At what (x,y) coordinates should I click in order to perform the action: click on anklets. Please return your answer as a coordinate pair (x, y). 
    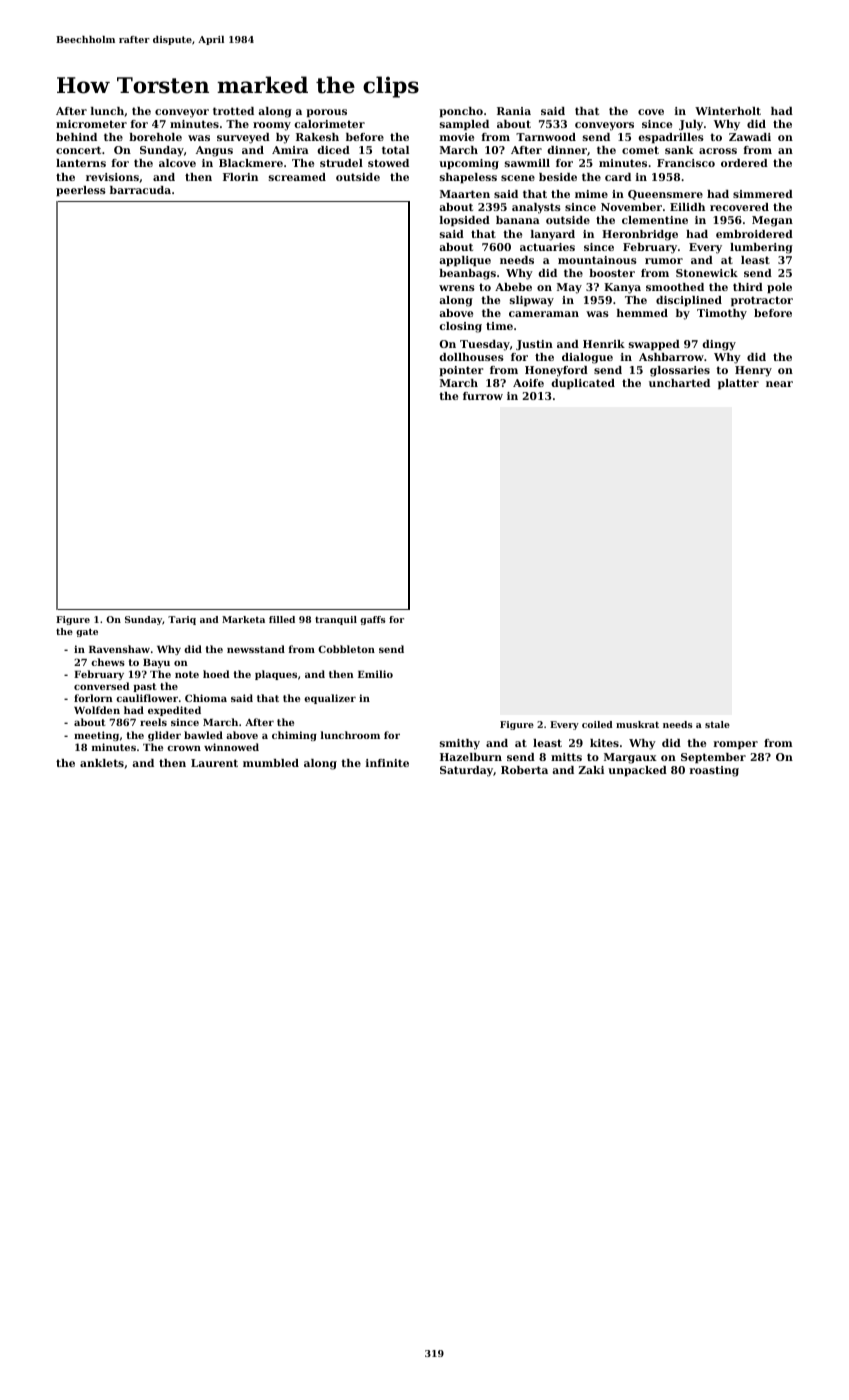
    Looking at the image, I should click on (102, 763).
